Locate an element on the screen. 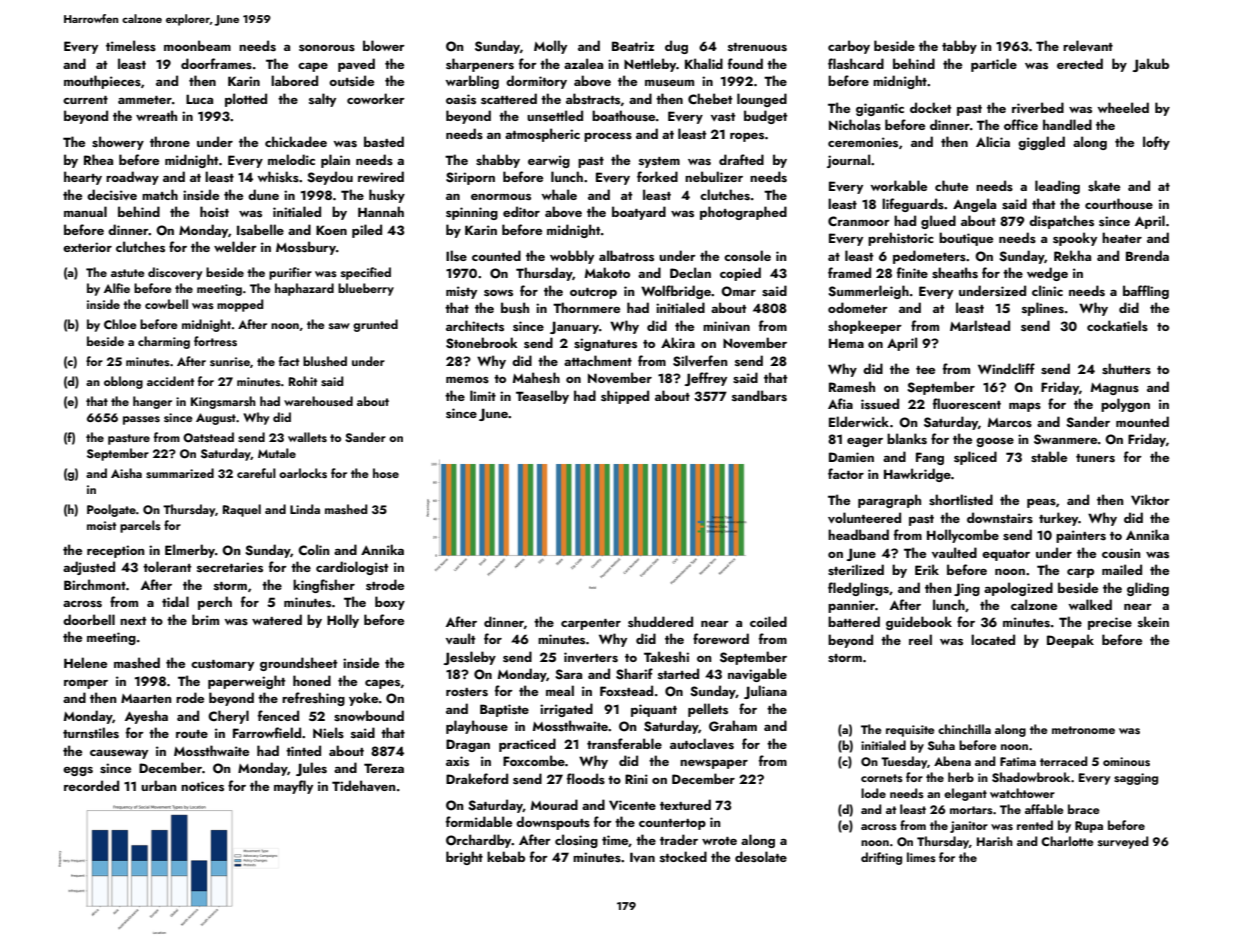 Image resolution: width=1233 pixels, height=952 pixels. painters is located at coordinates (1081, 536).
